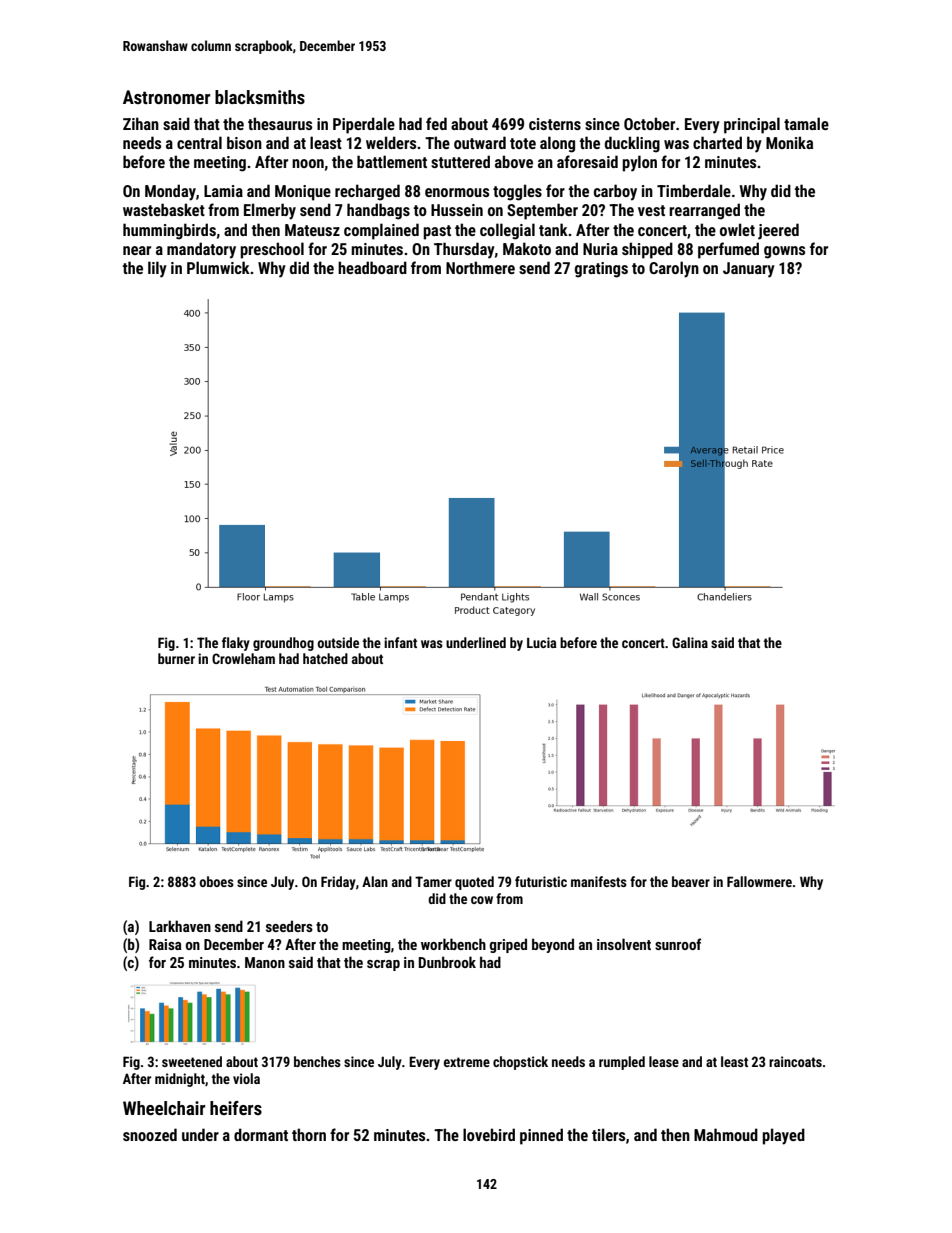 This page has width=952, height=1233. I want to click on gowns, so click(784, 252).
